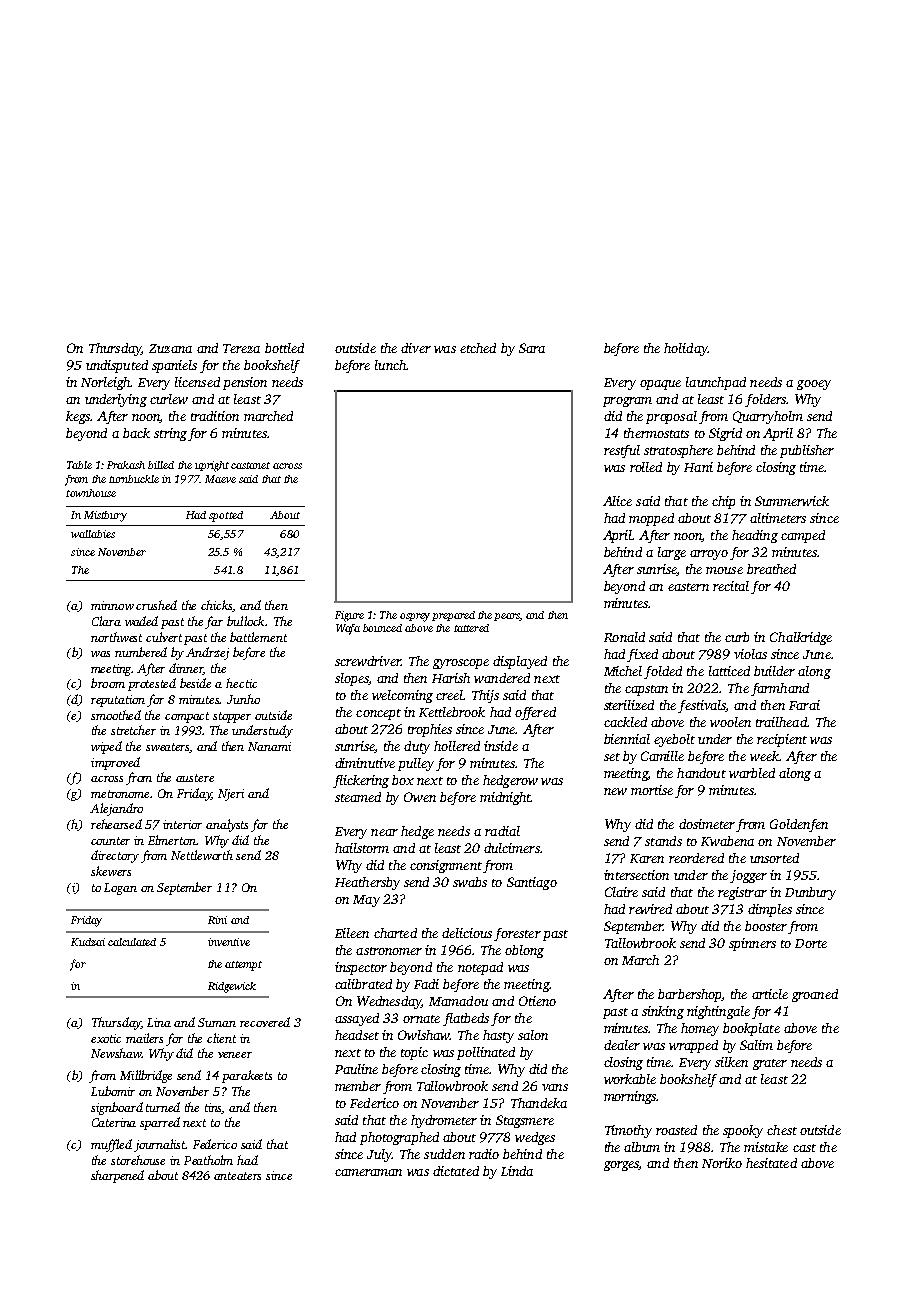 The width and height of the page is (908, 1316). I want to click on dinner, so click(186, 669).
